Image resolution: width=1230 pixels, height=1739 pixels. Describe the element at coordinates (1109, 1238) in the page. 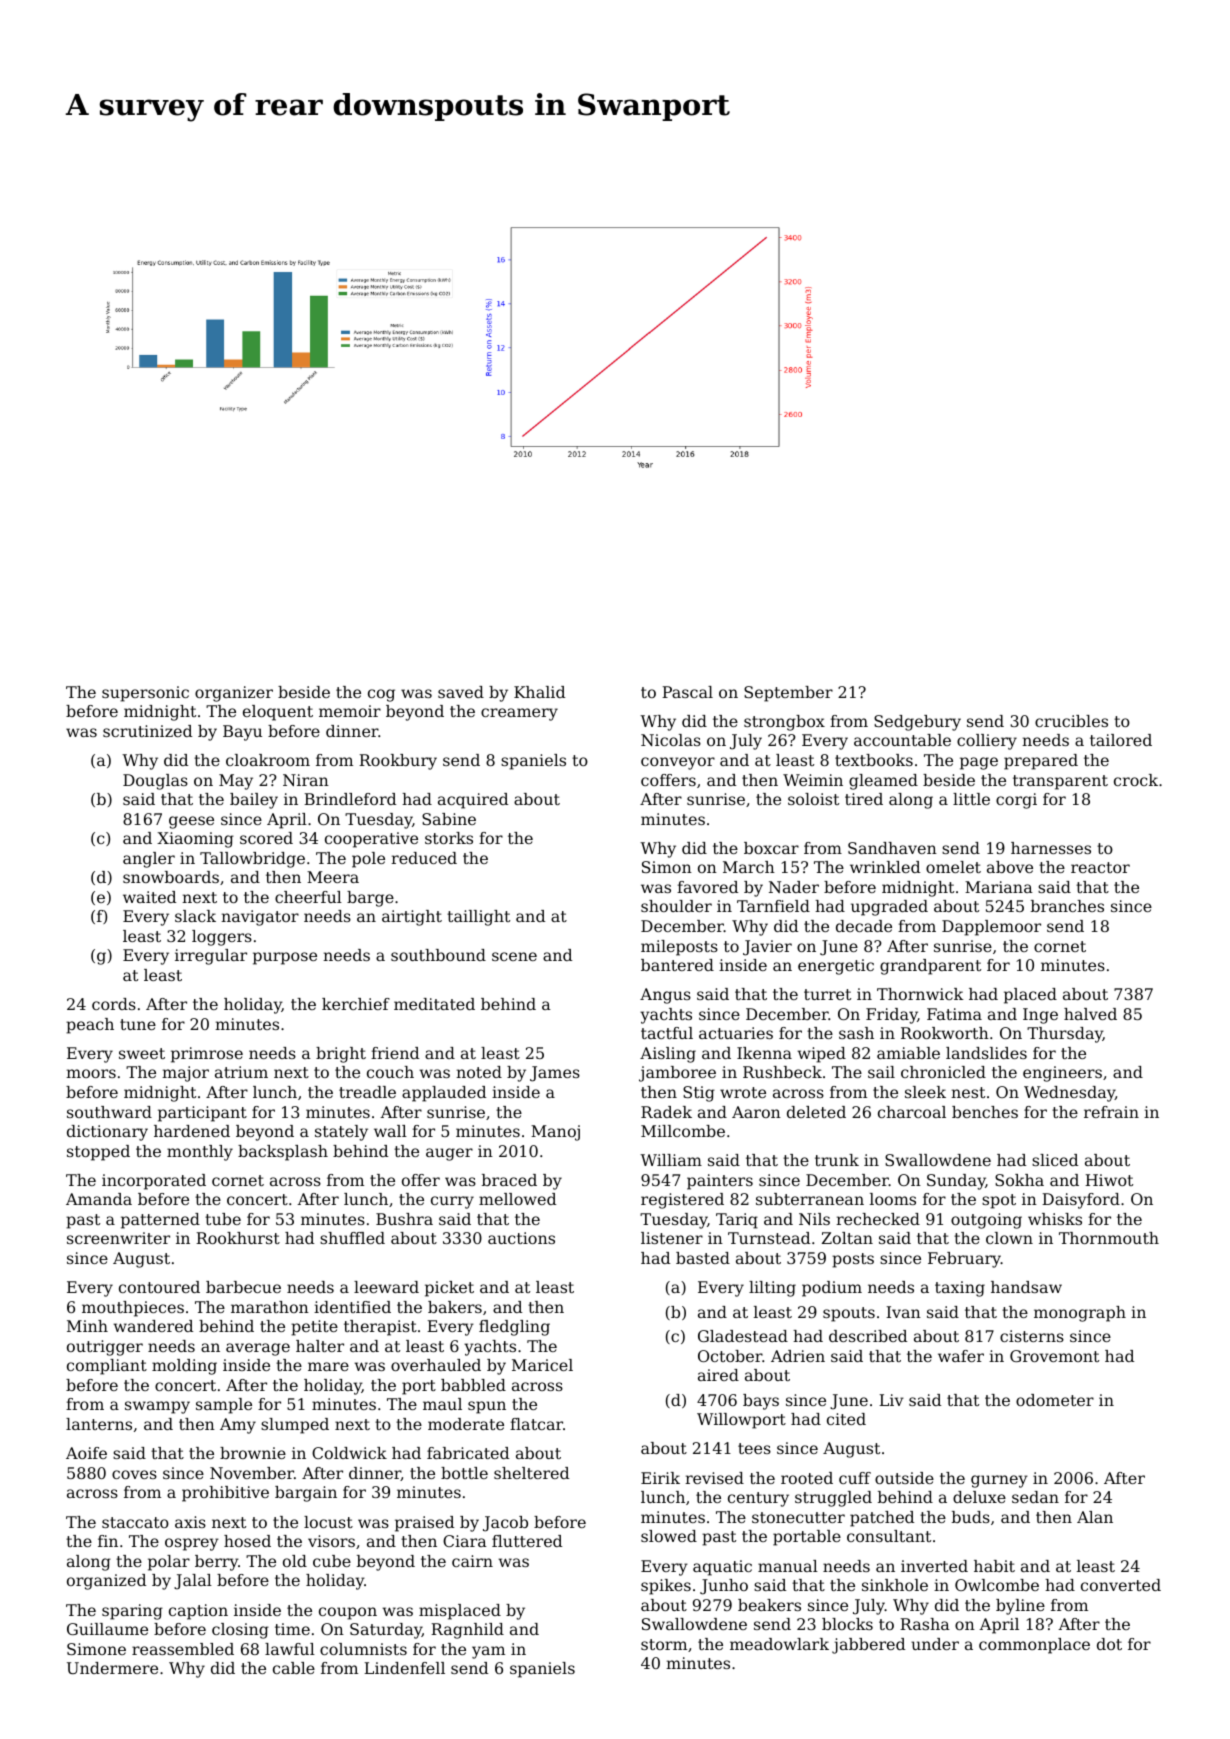

I see `Thornmouth` at that location.
